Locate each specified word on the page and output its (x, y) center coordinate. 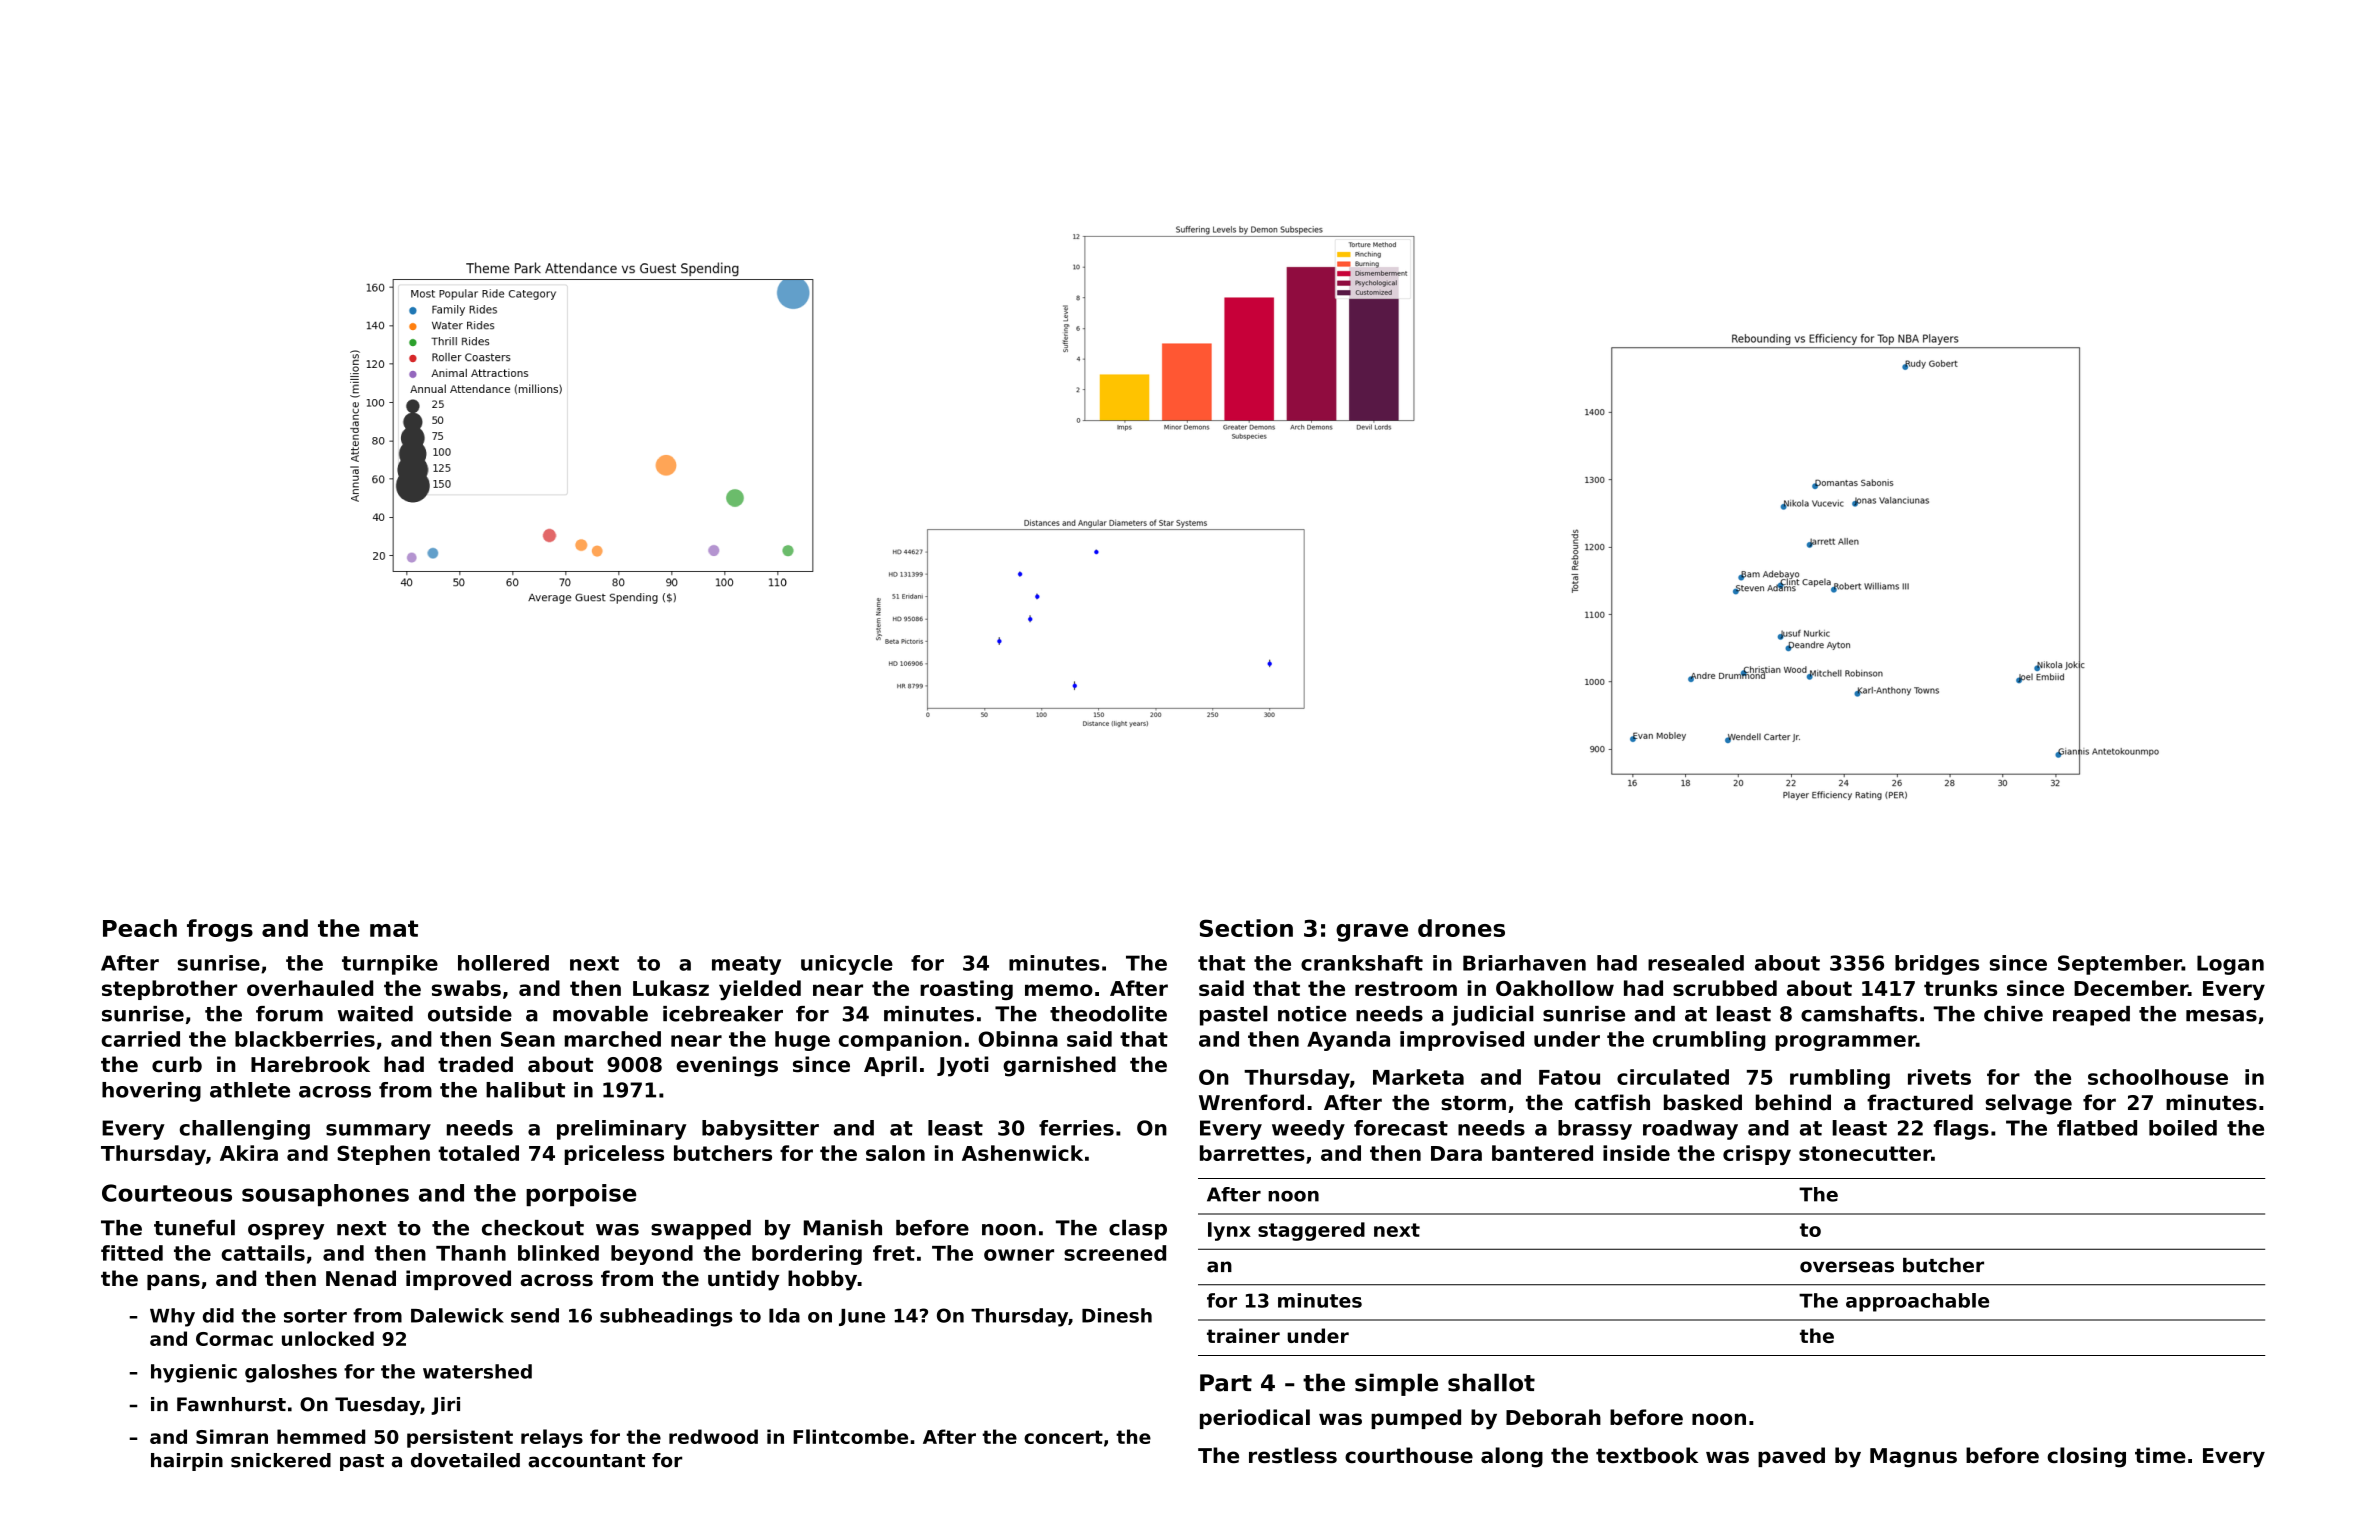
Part (1226, 1383)
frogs (220, 930)
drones (1461, 928)
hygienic (194, 1373)
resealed (1696, 963)
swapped (701, 1230)
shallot (1491, 1382)
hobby (822, 1280)
